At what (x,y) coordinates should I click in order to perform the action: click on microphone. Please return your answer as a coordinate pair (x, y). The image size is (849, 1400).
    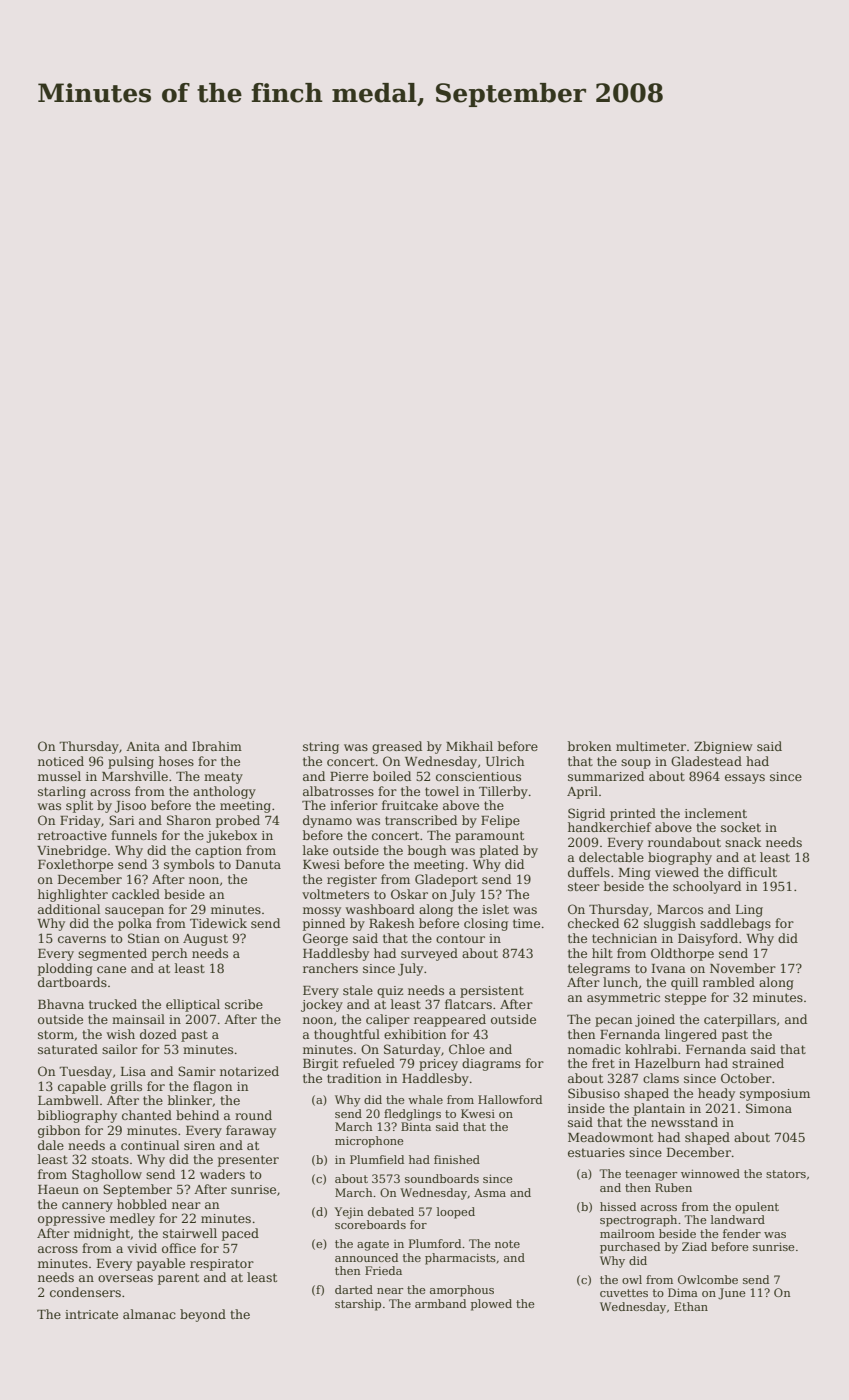
    Looking at the image, I should click on (369, 1142).
